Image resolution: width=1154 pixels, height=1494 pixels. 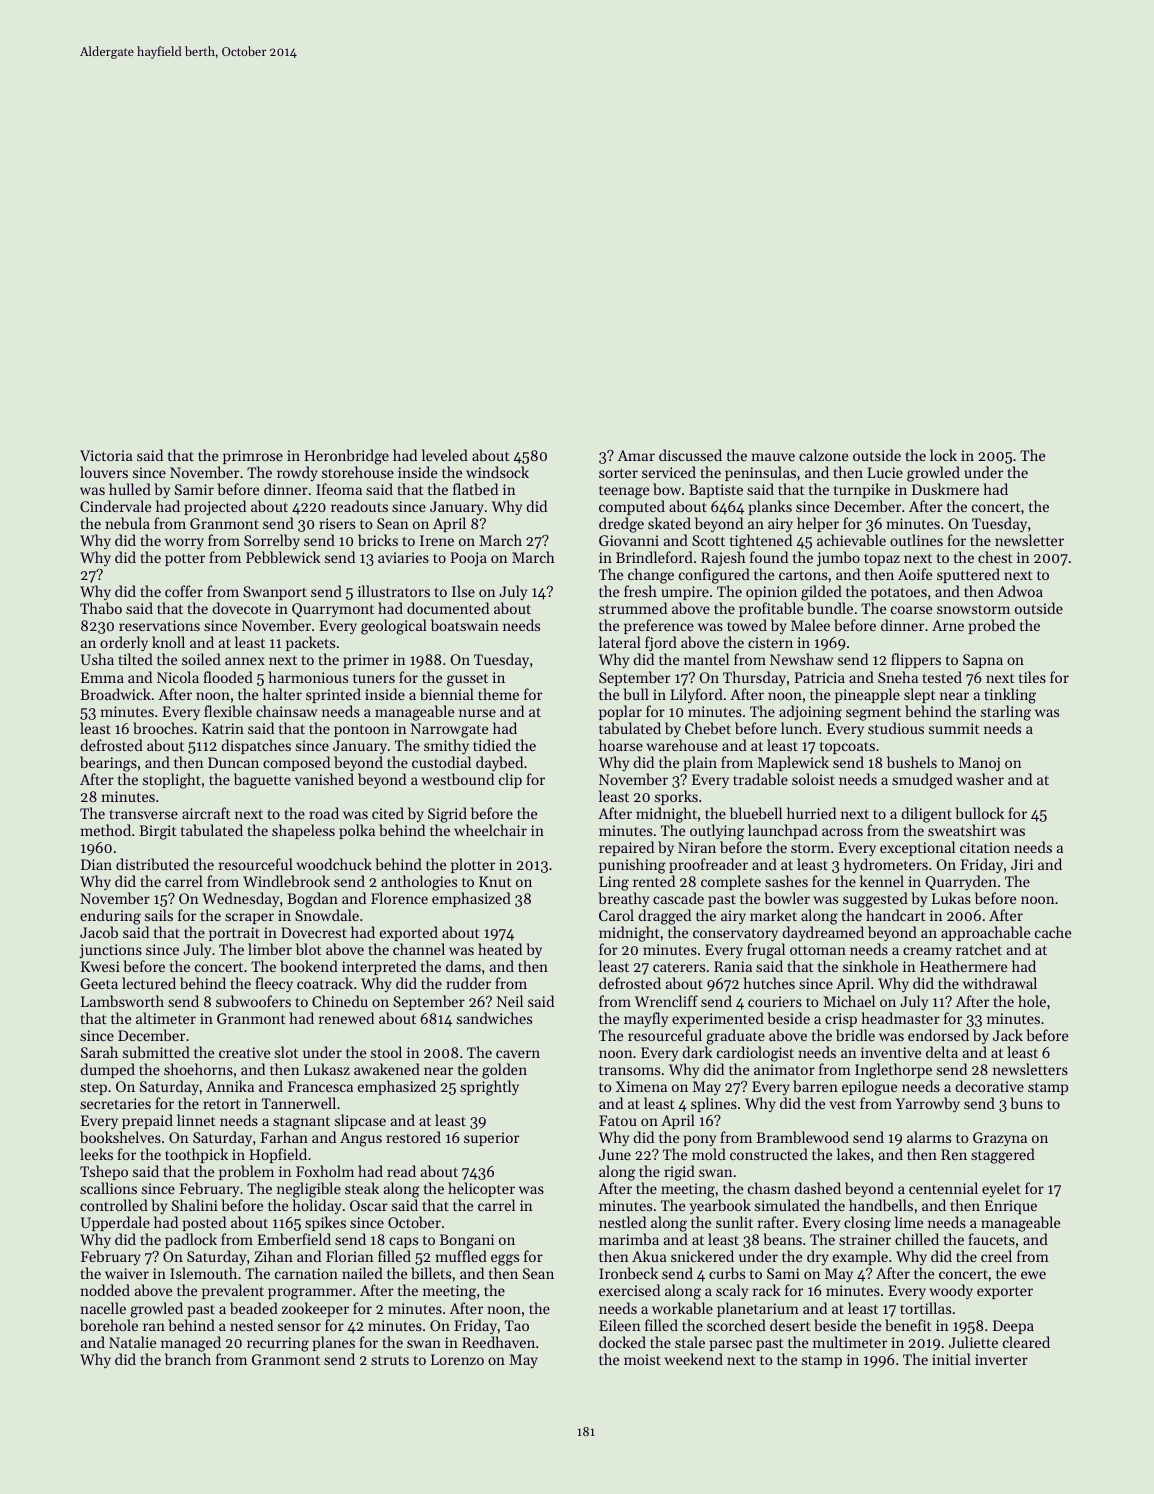 What do you see at coordinates (100, 966) in the screenshot?
I see `Kwesi` at bounding box center [100, 966].
